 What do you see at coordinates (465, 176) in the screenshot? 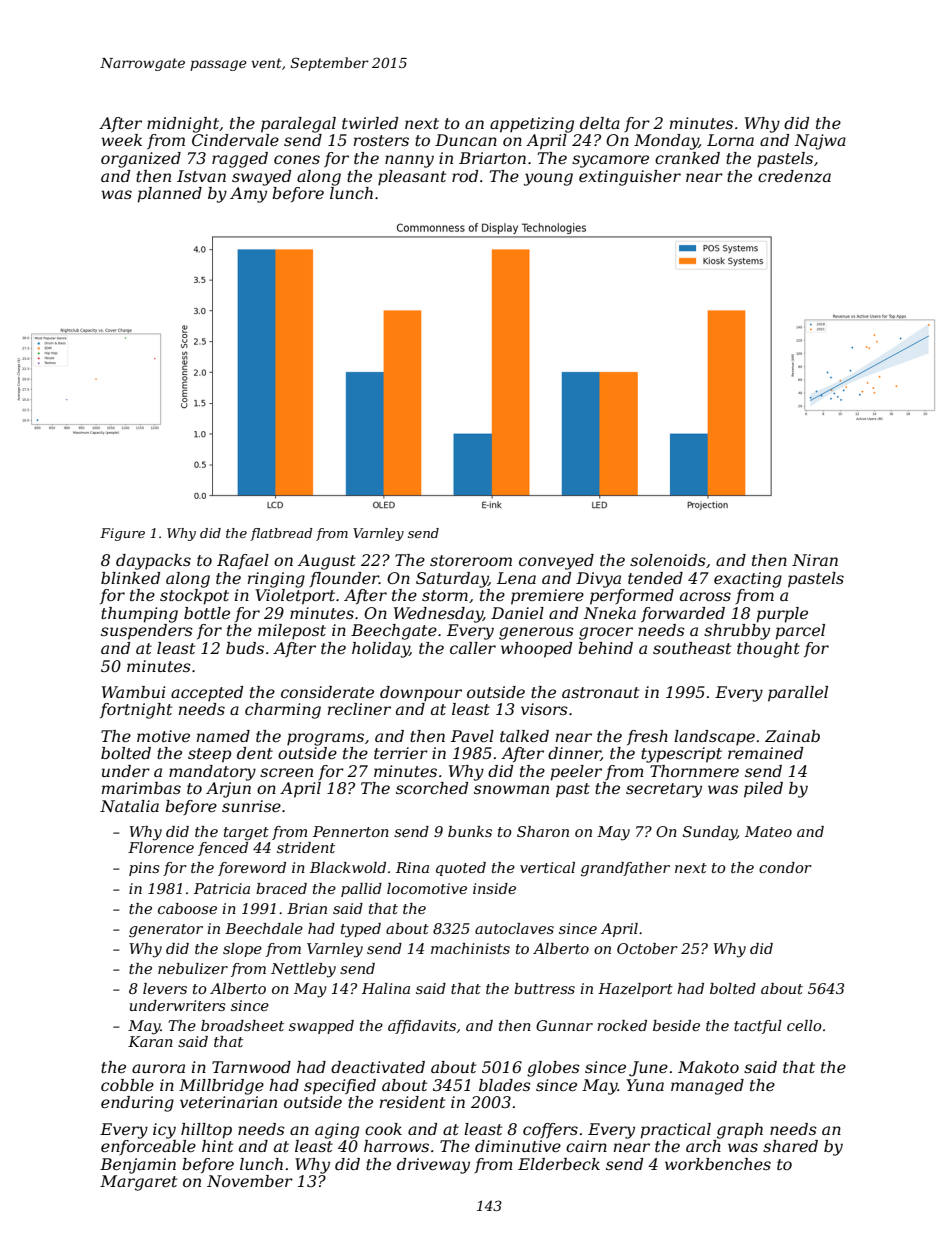
I see `rod` at bounding box center [465, 176].
